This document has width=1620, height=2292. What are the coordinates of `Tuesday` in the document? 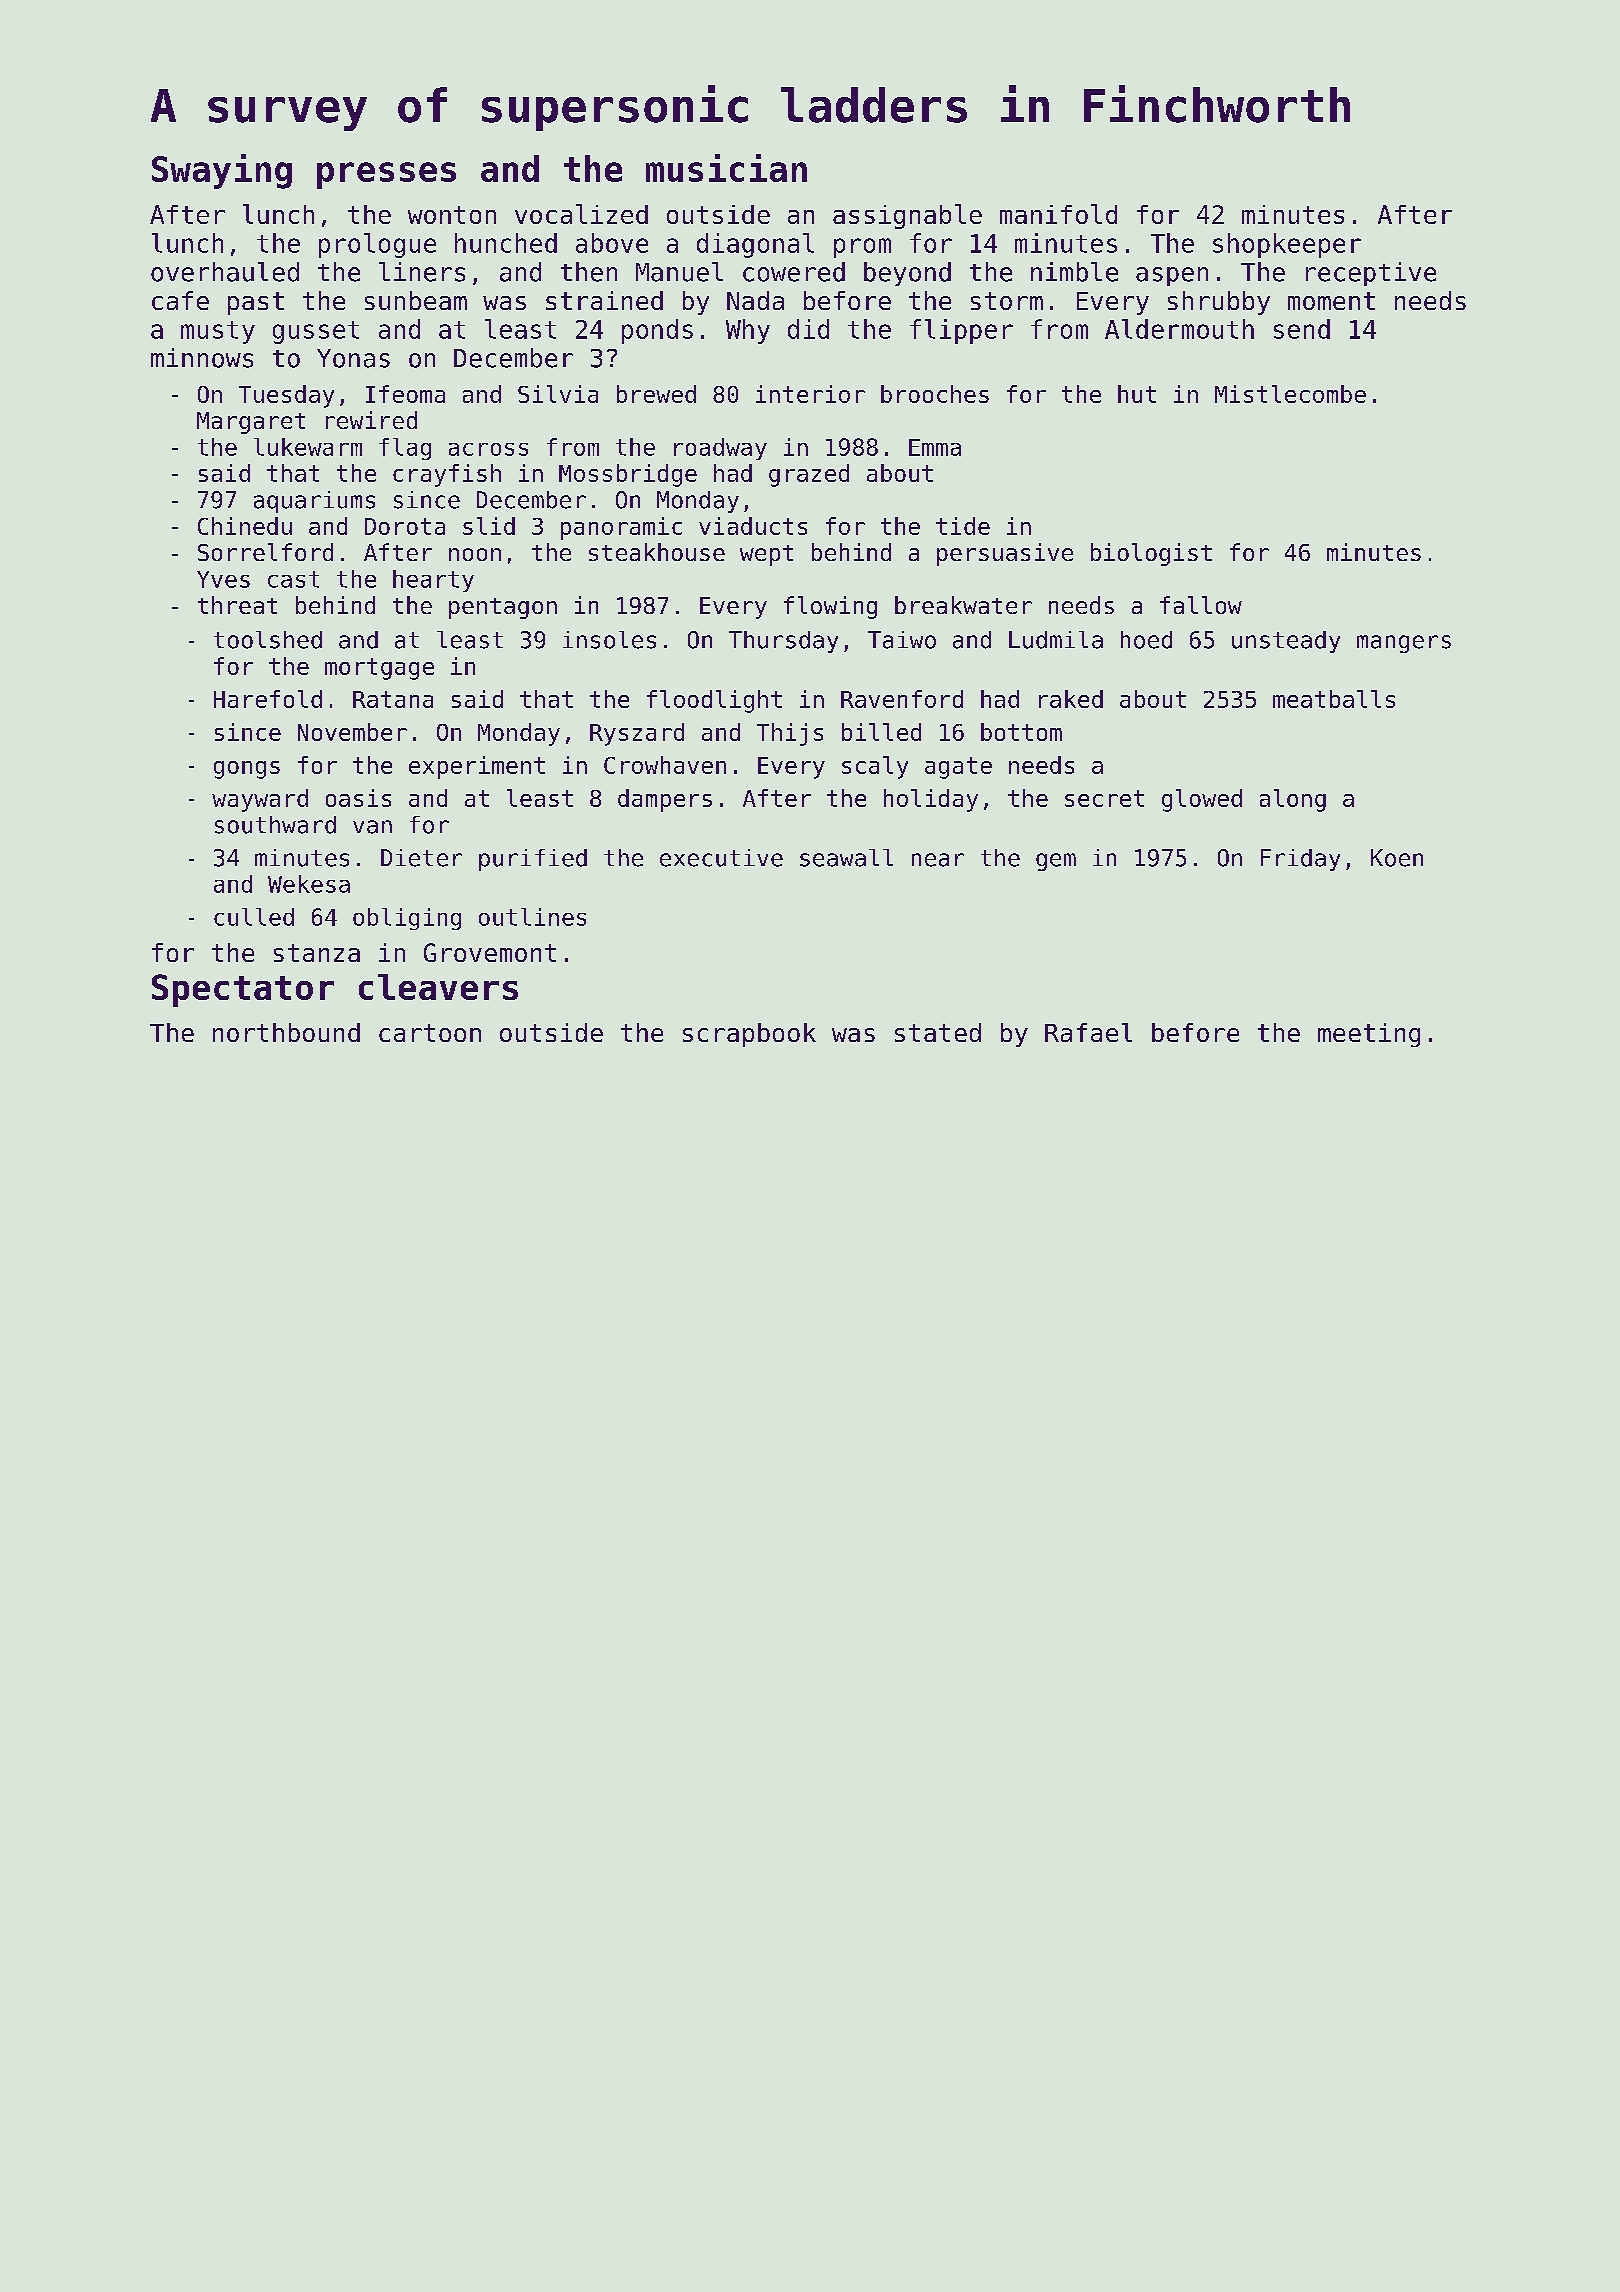 It's located at (286, 396).
